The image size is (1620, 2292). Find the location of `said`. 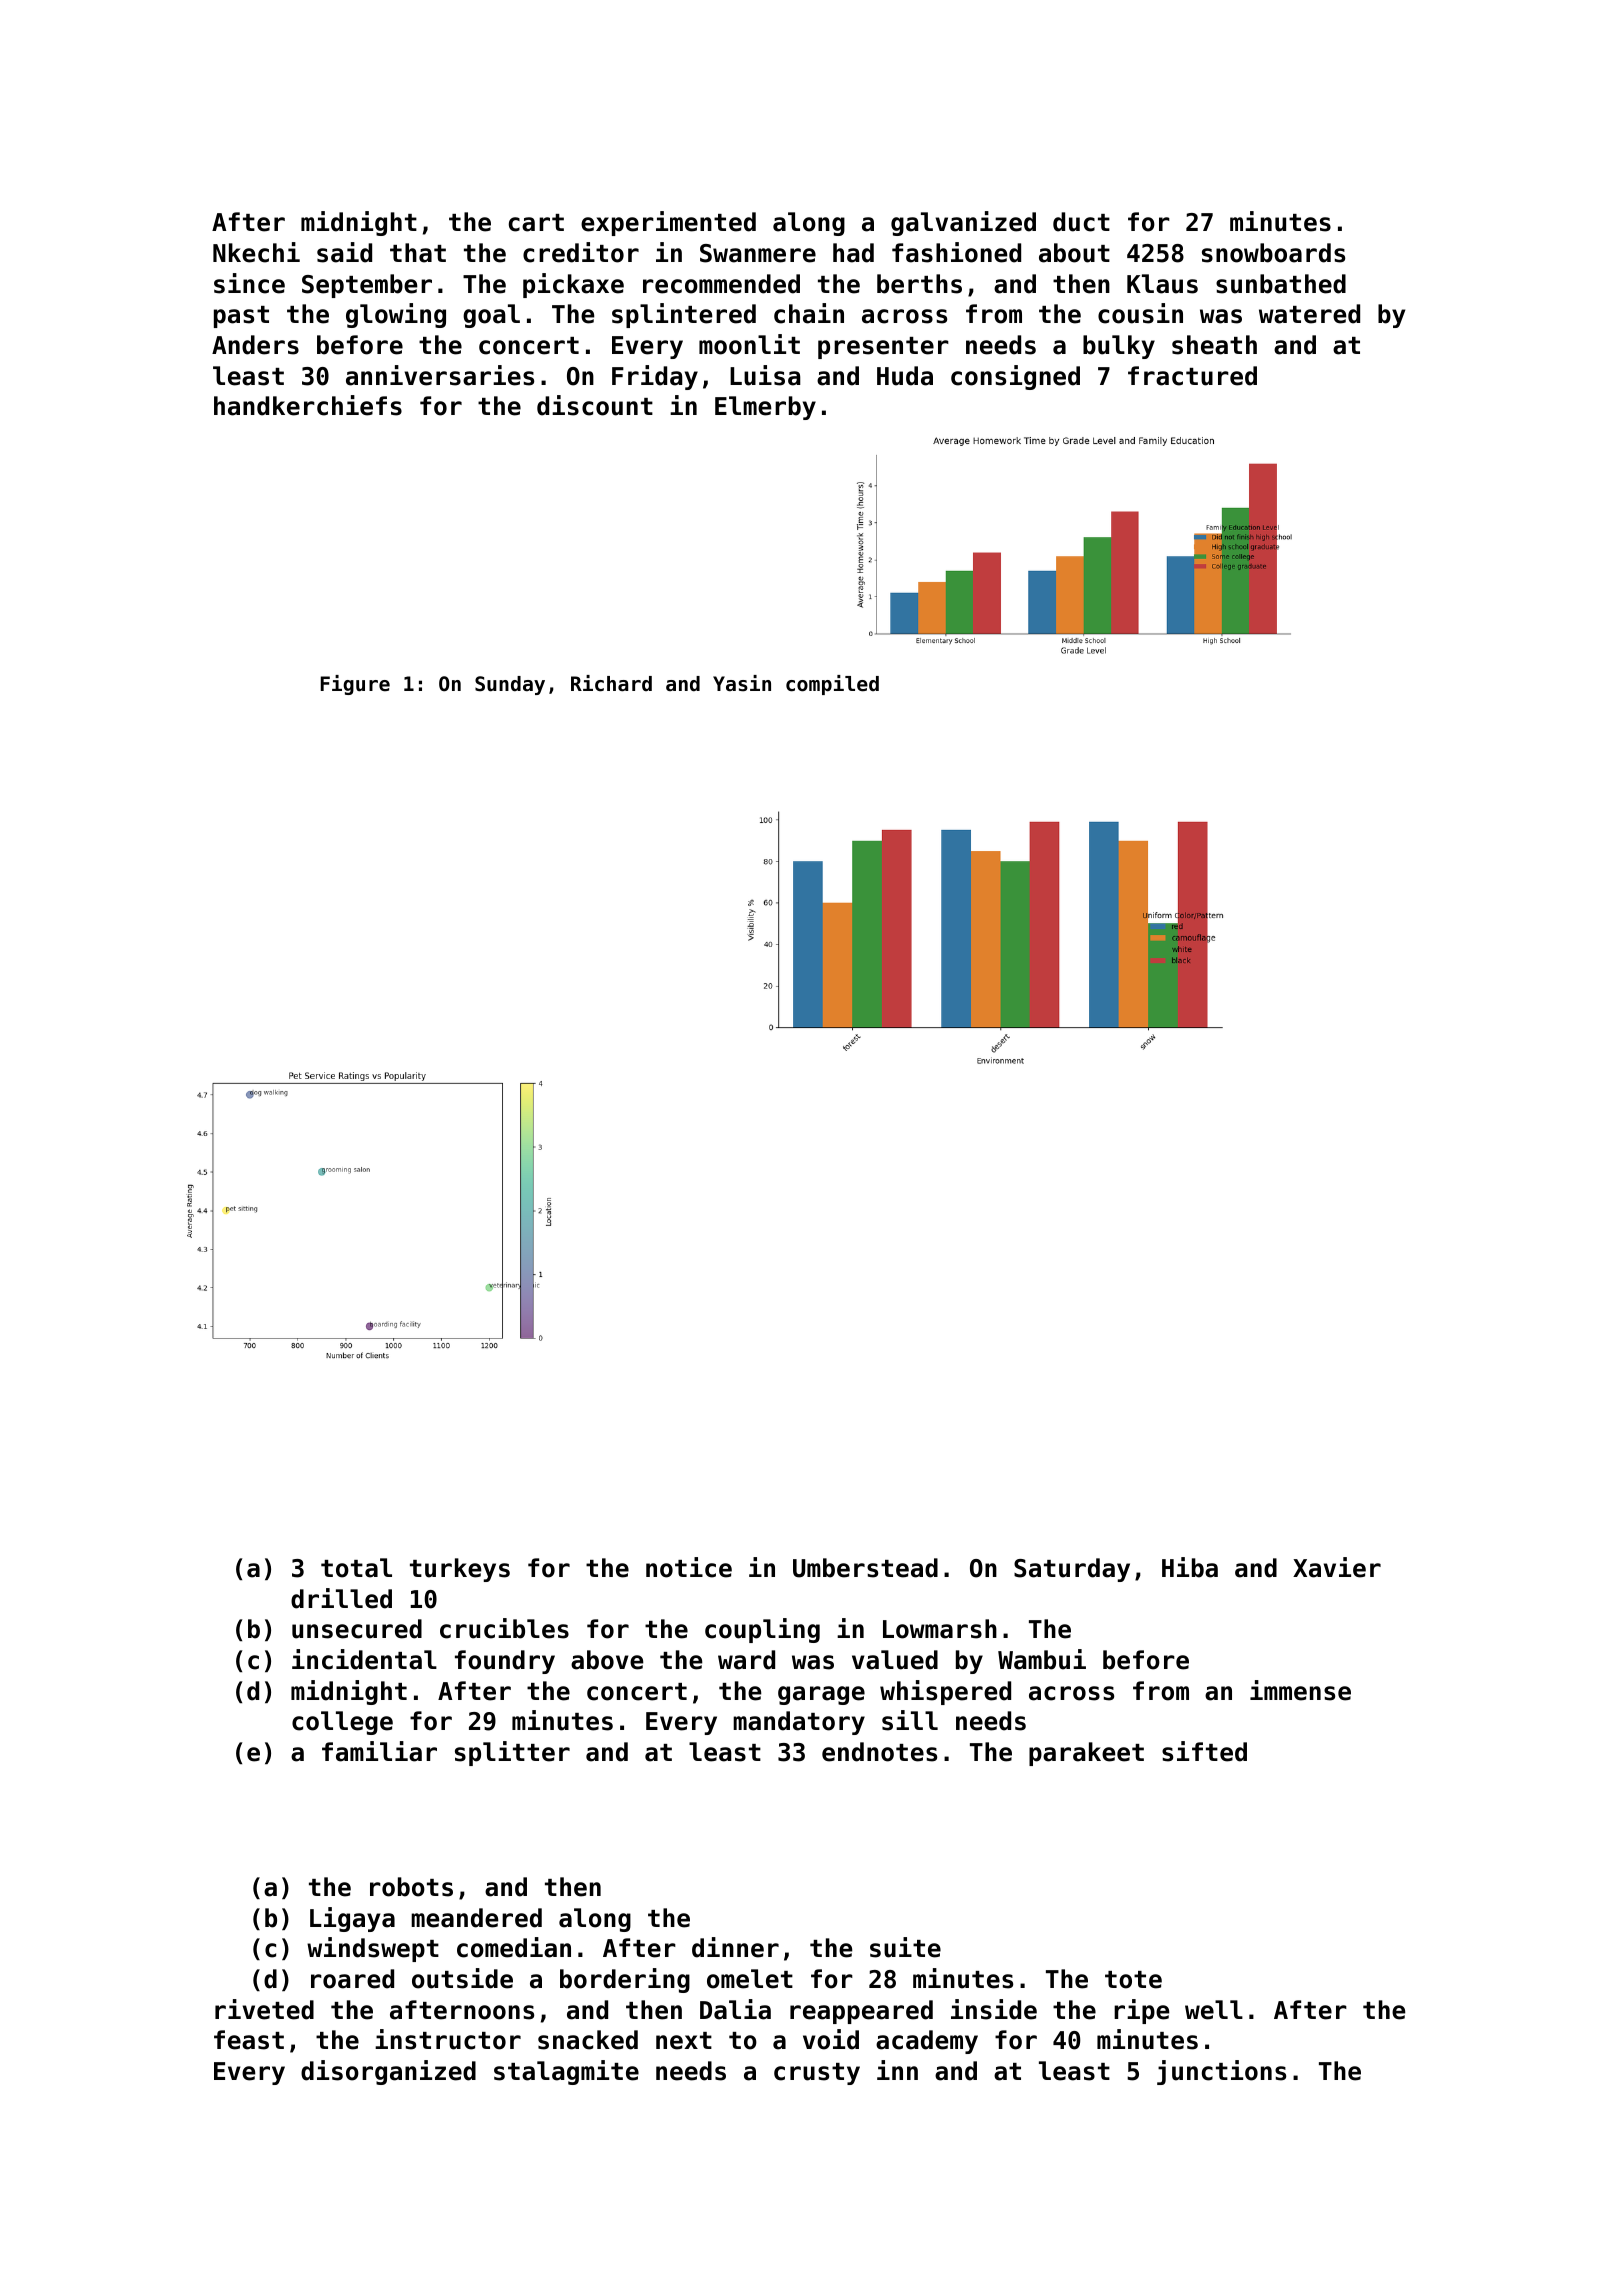

said is located at coordinates (344, 252).
